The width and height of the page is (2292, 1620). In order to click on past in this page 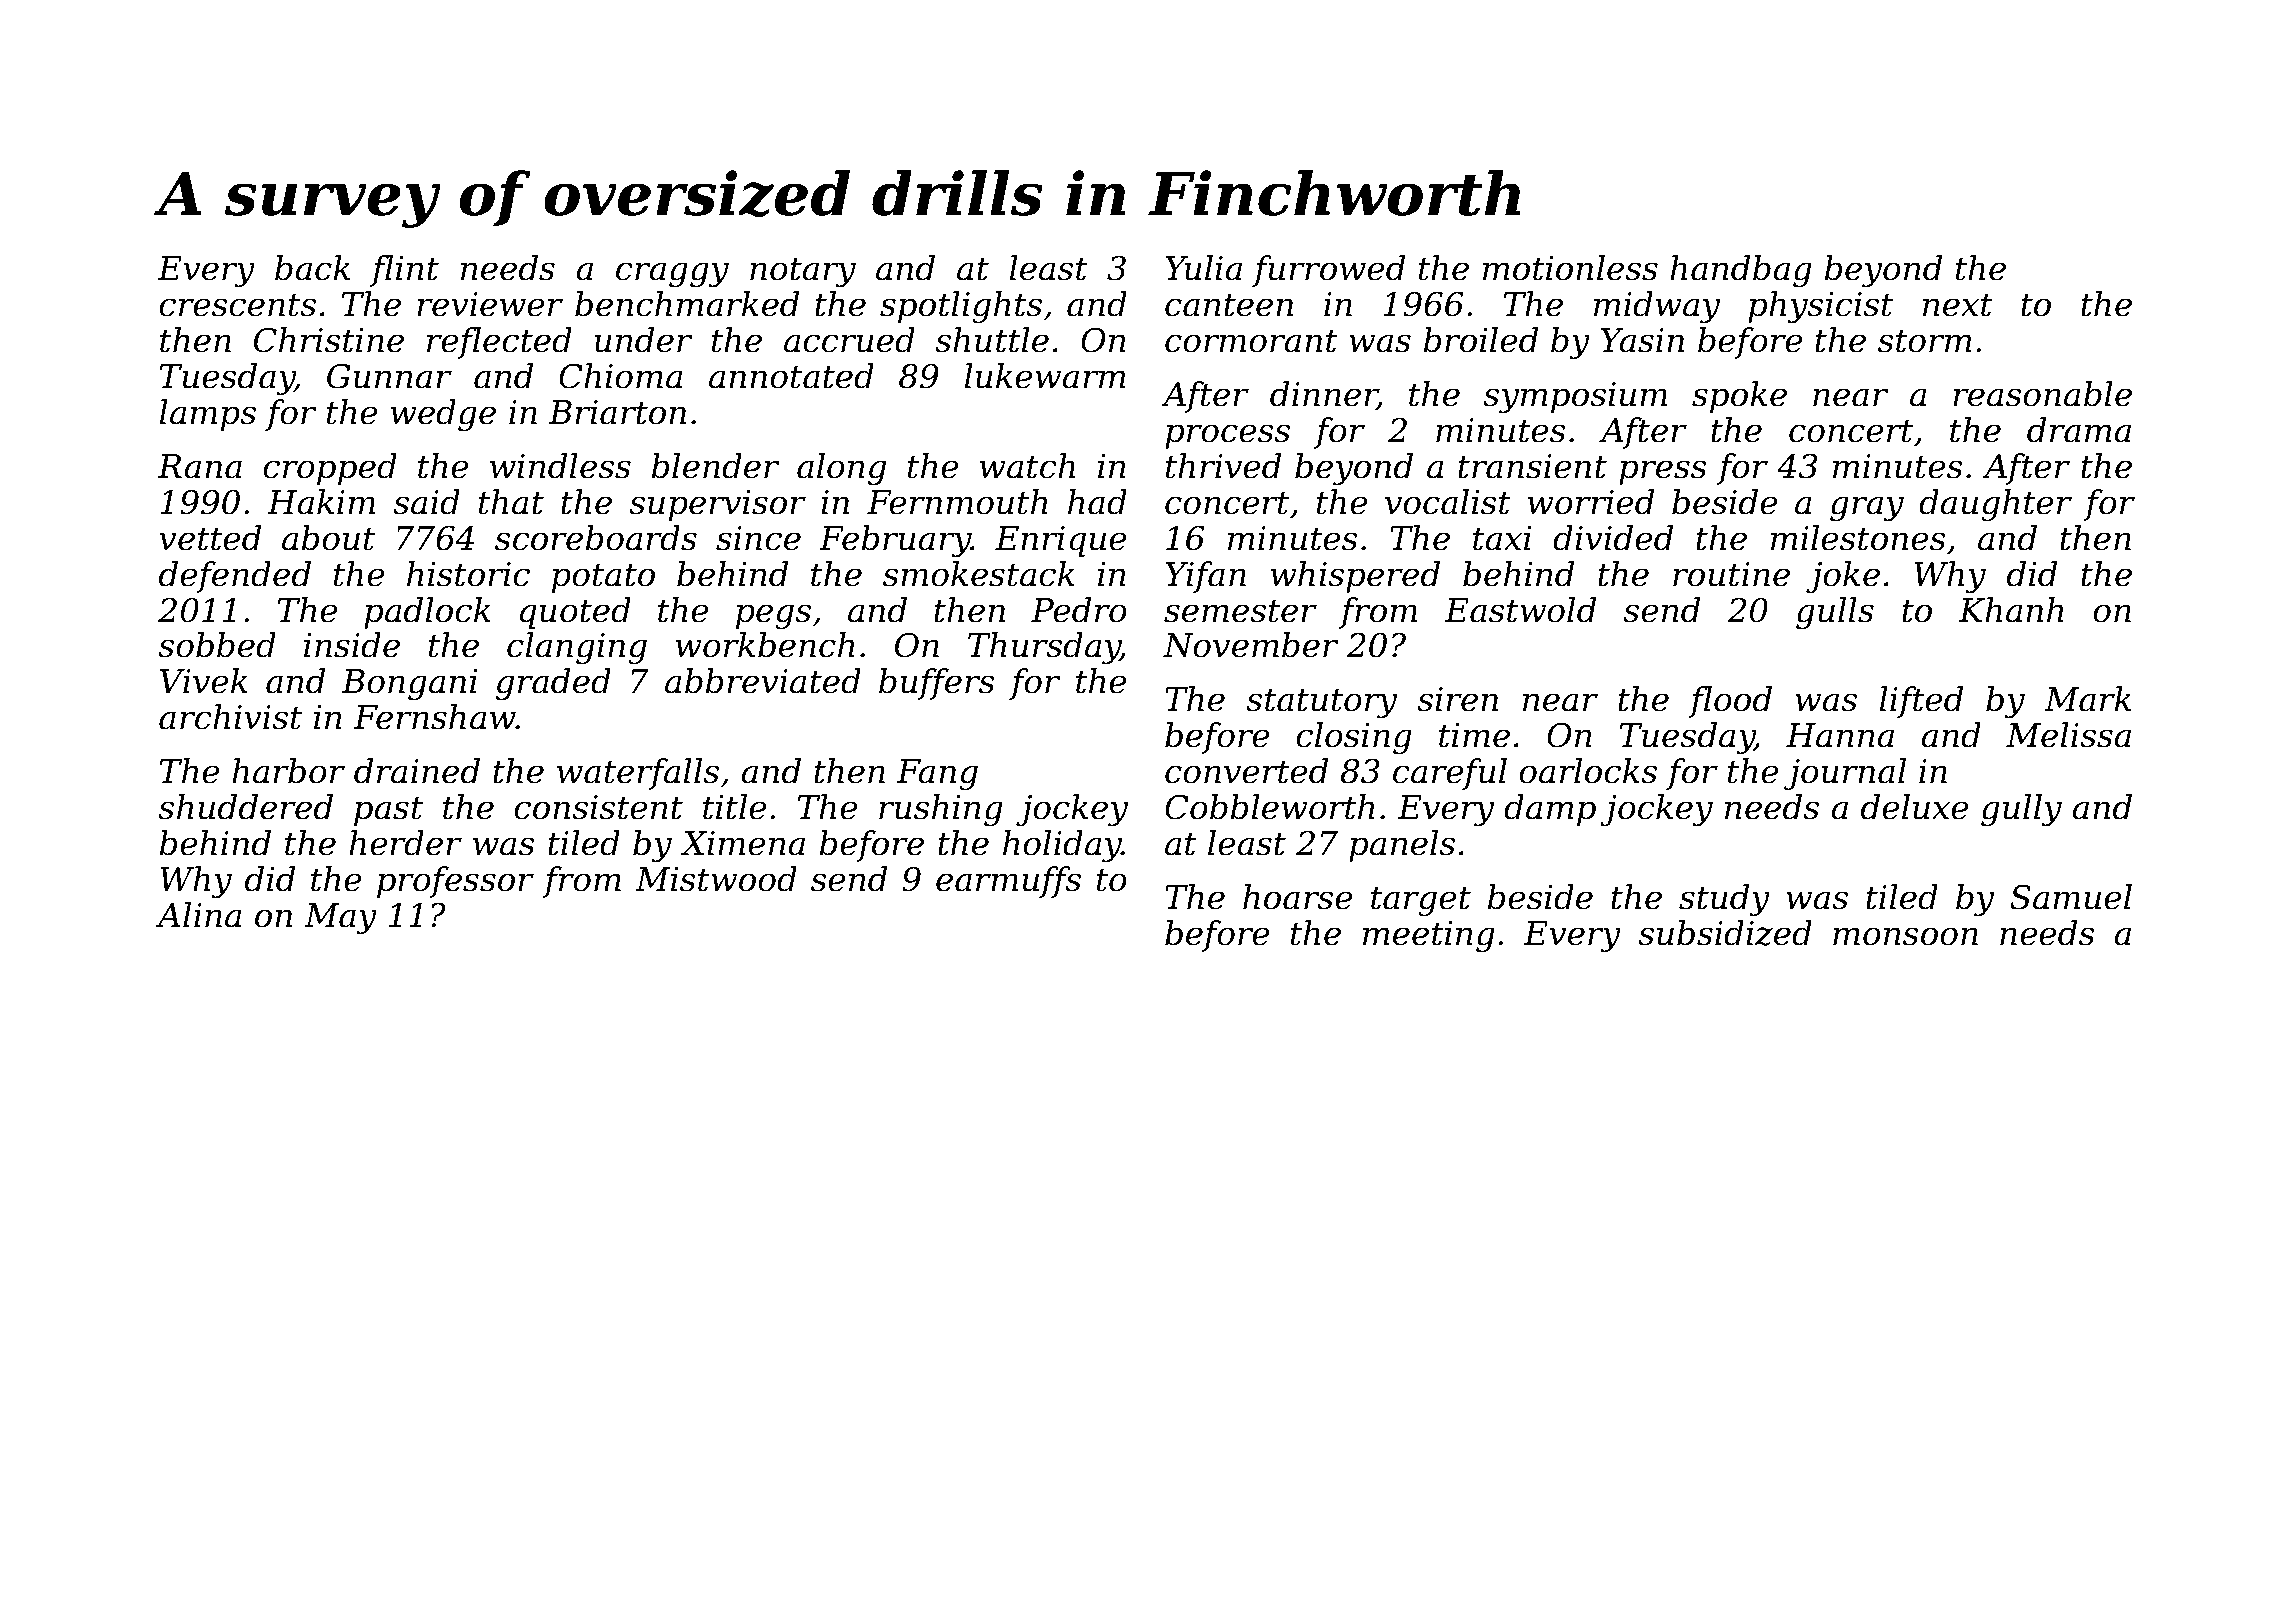, I will do `click(388, 811)`.
